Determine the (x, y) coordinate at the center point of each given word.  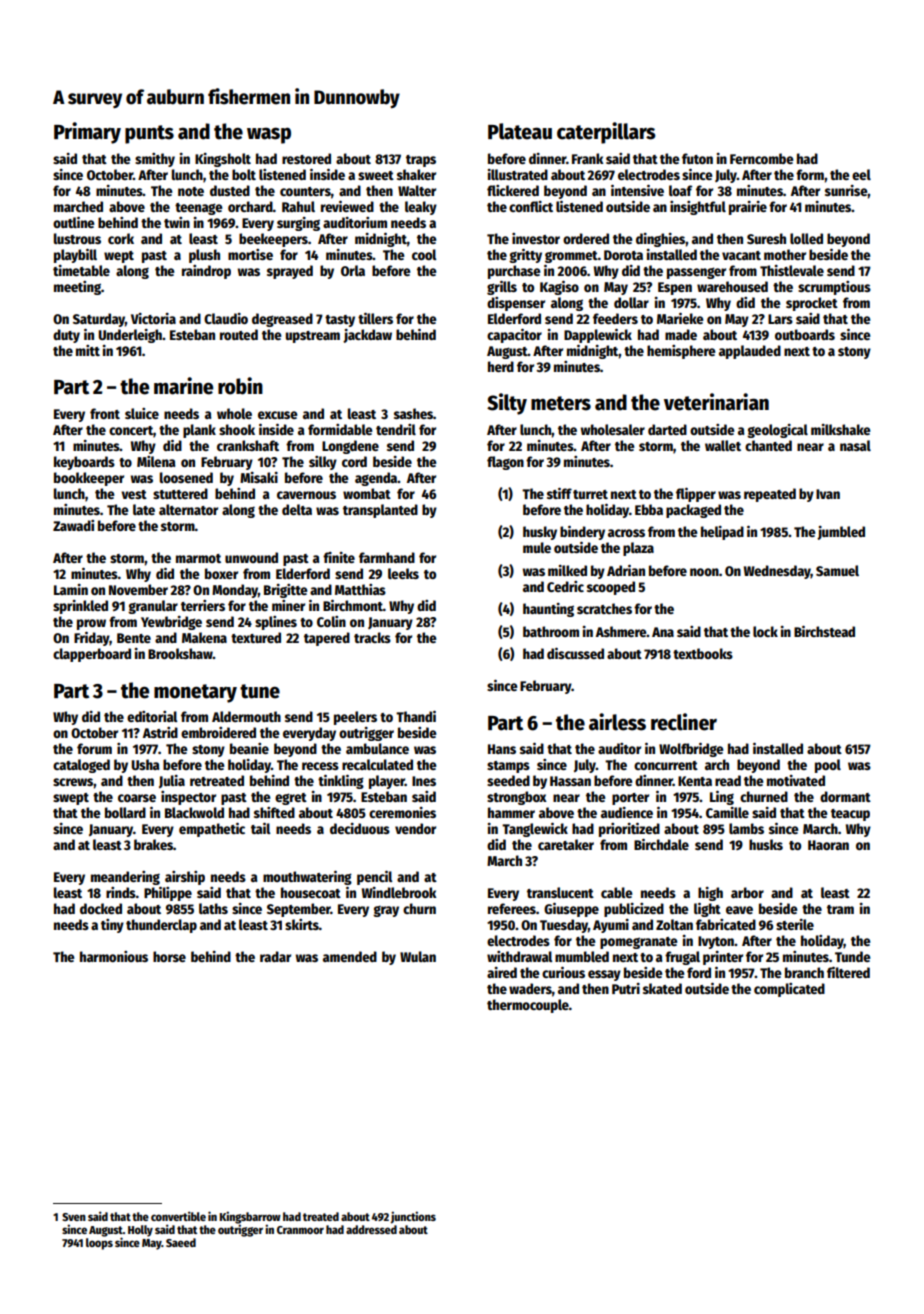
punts (149, 134)
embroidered (218, 732)
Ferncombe (761, 158)
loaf (680, 190)
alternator (188, 509)
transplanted (380, 511)
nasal (855, 445)
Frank (587, 158)
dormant (845, 796)
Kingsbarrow (250, 1217)
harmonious (114, 956)
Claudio (226, 318)
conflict (531, 206)
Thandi (416, 716)
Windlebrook (399, 892)
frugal (682, 958)
